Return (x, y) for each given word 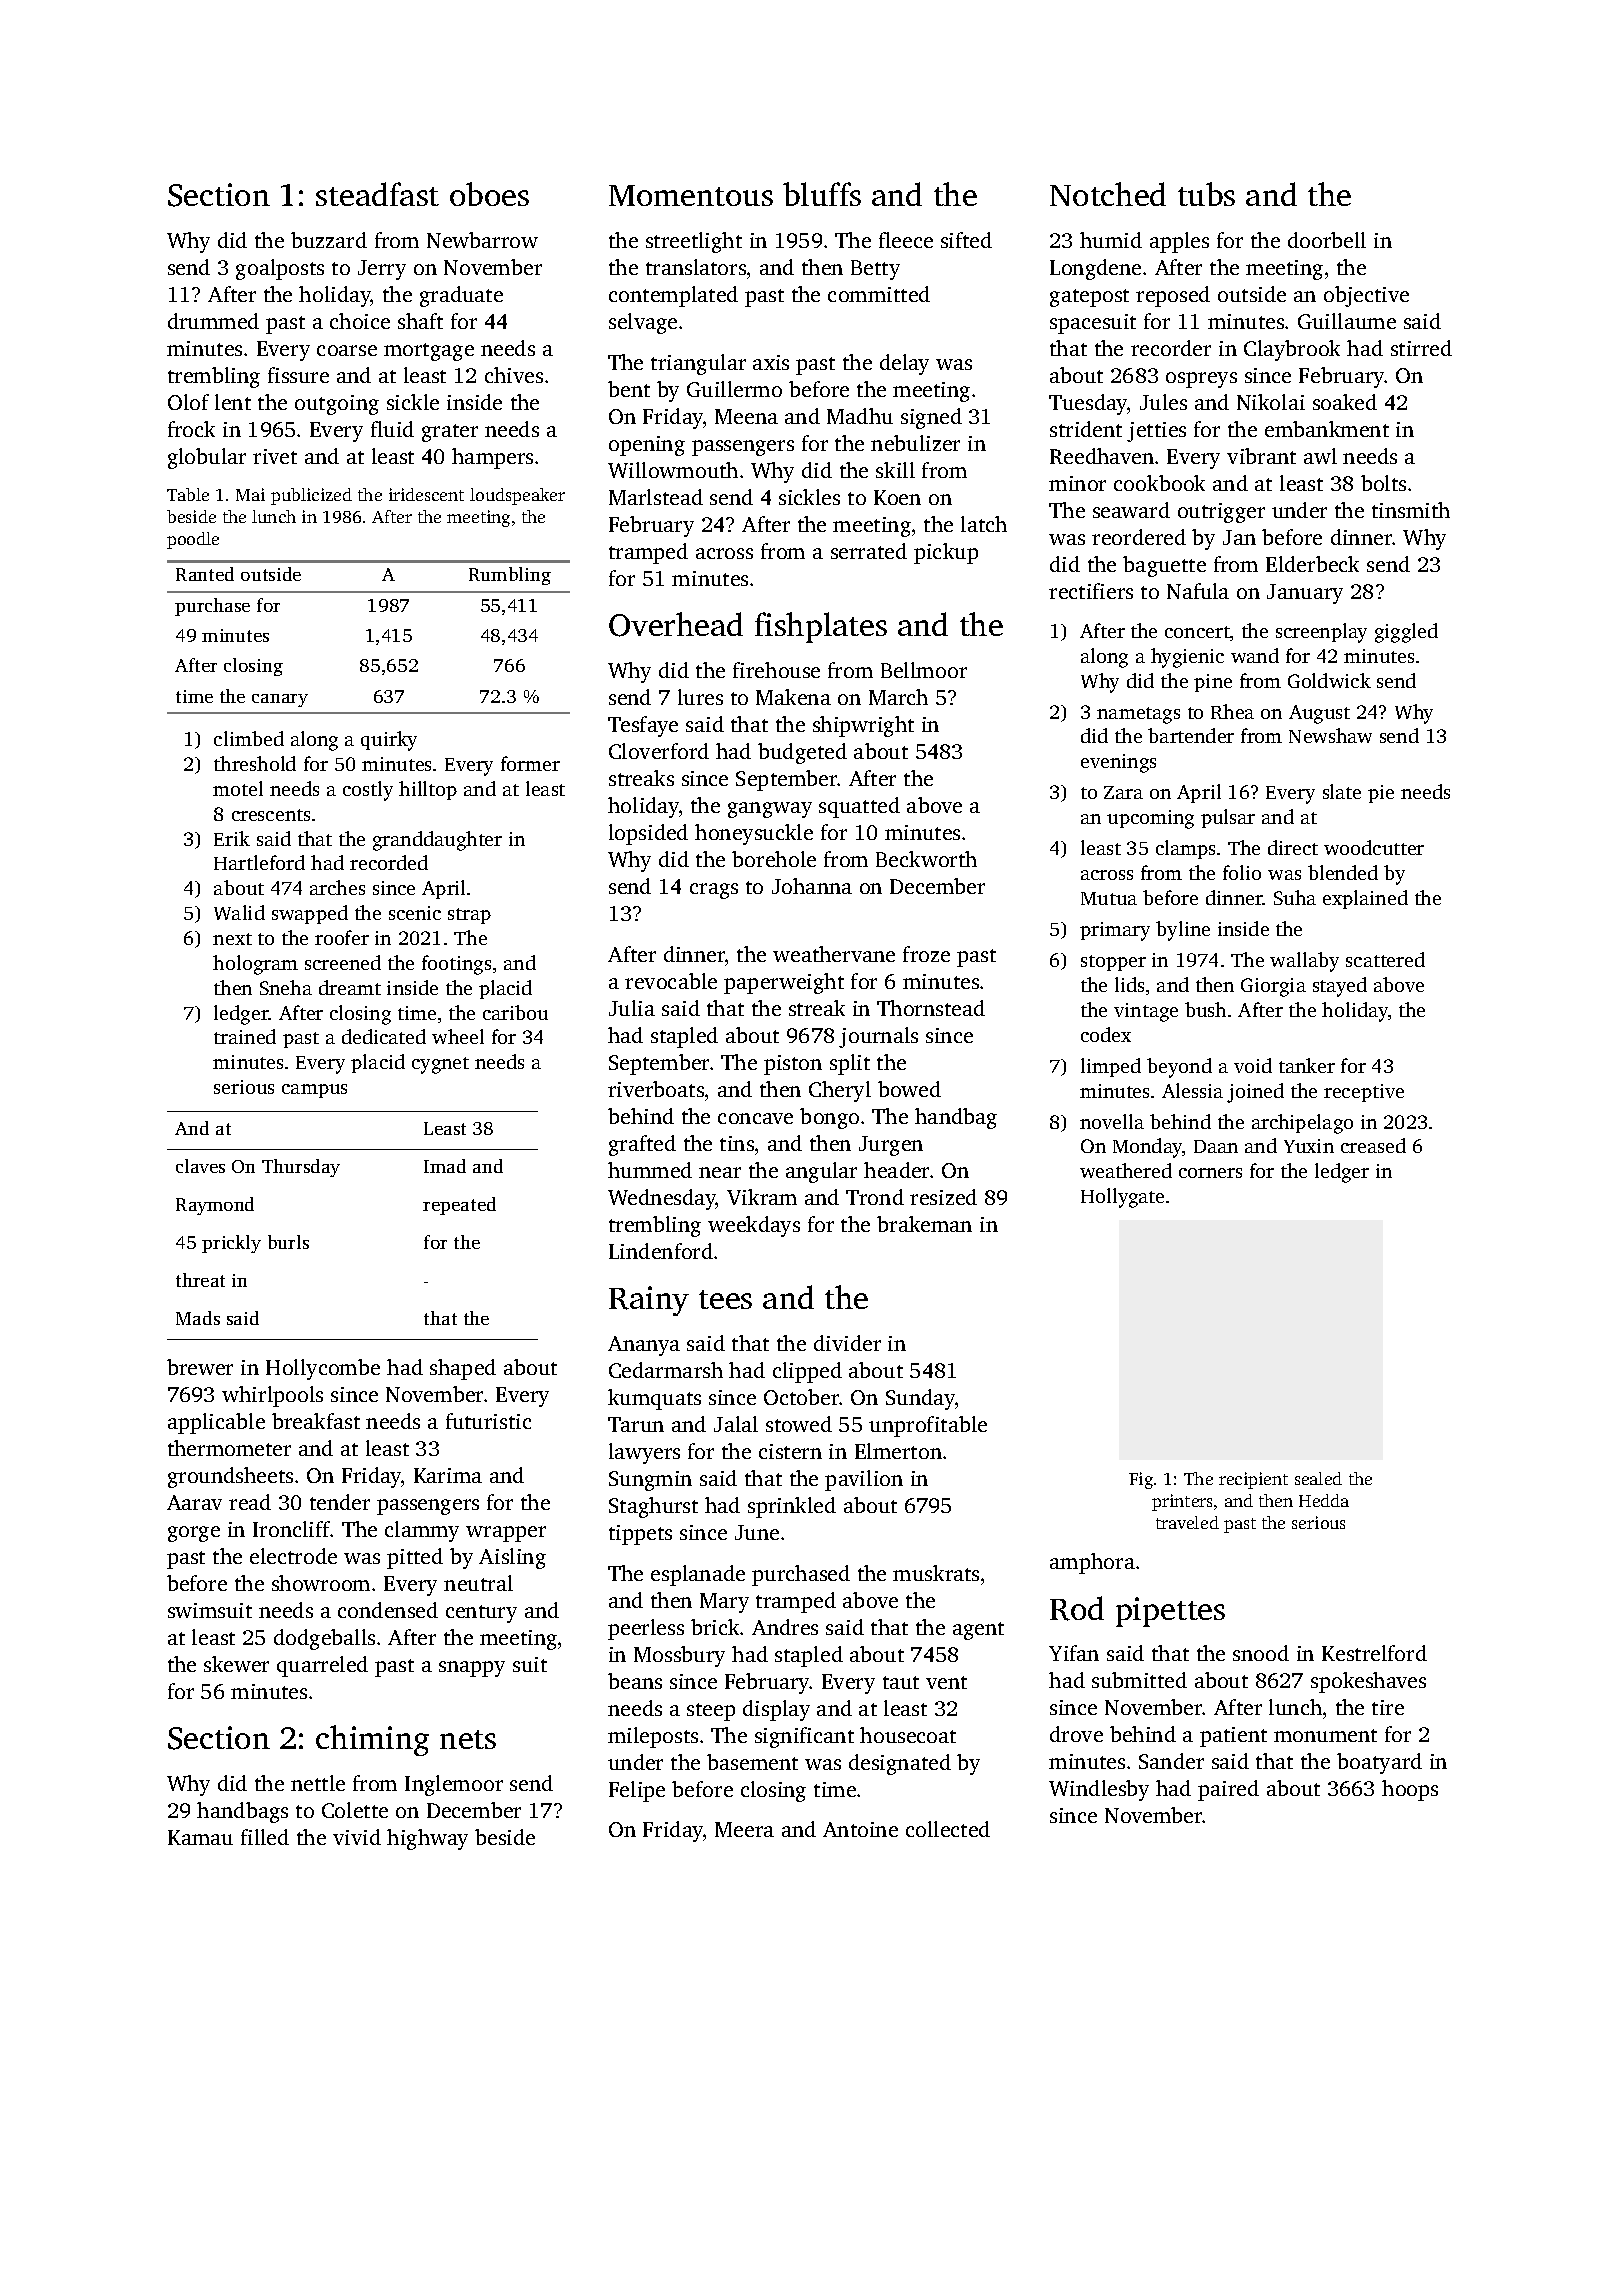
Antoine (860, 1829)
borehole (774, 859)
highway (427, 1839)
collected (948, 1829)
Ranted (205, 574)
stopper (1113, 963)
